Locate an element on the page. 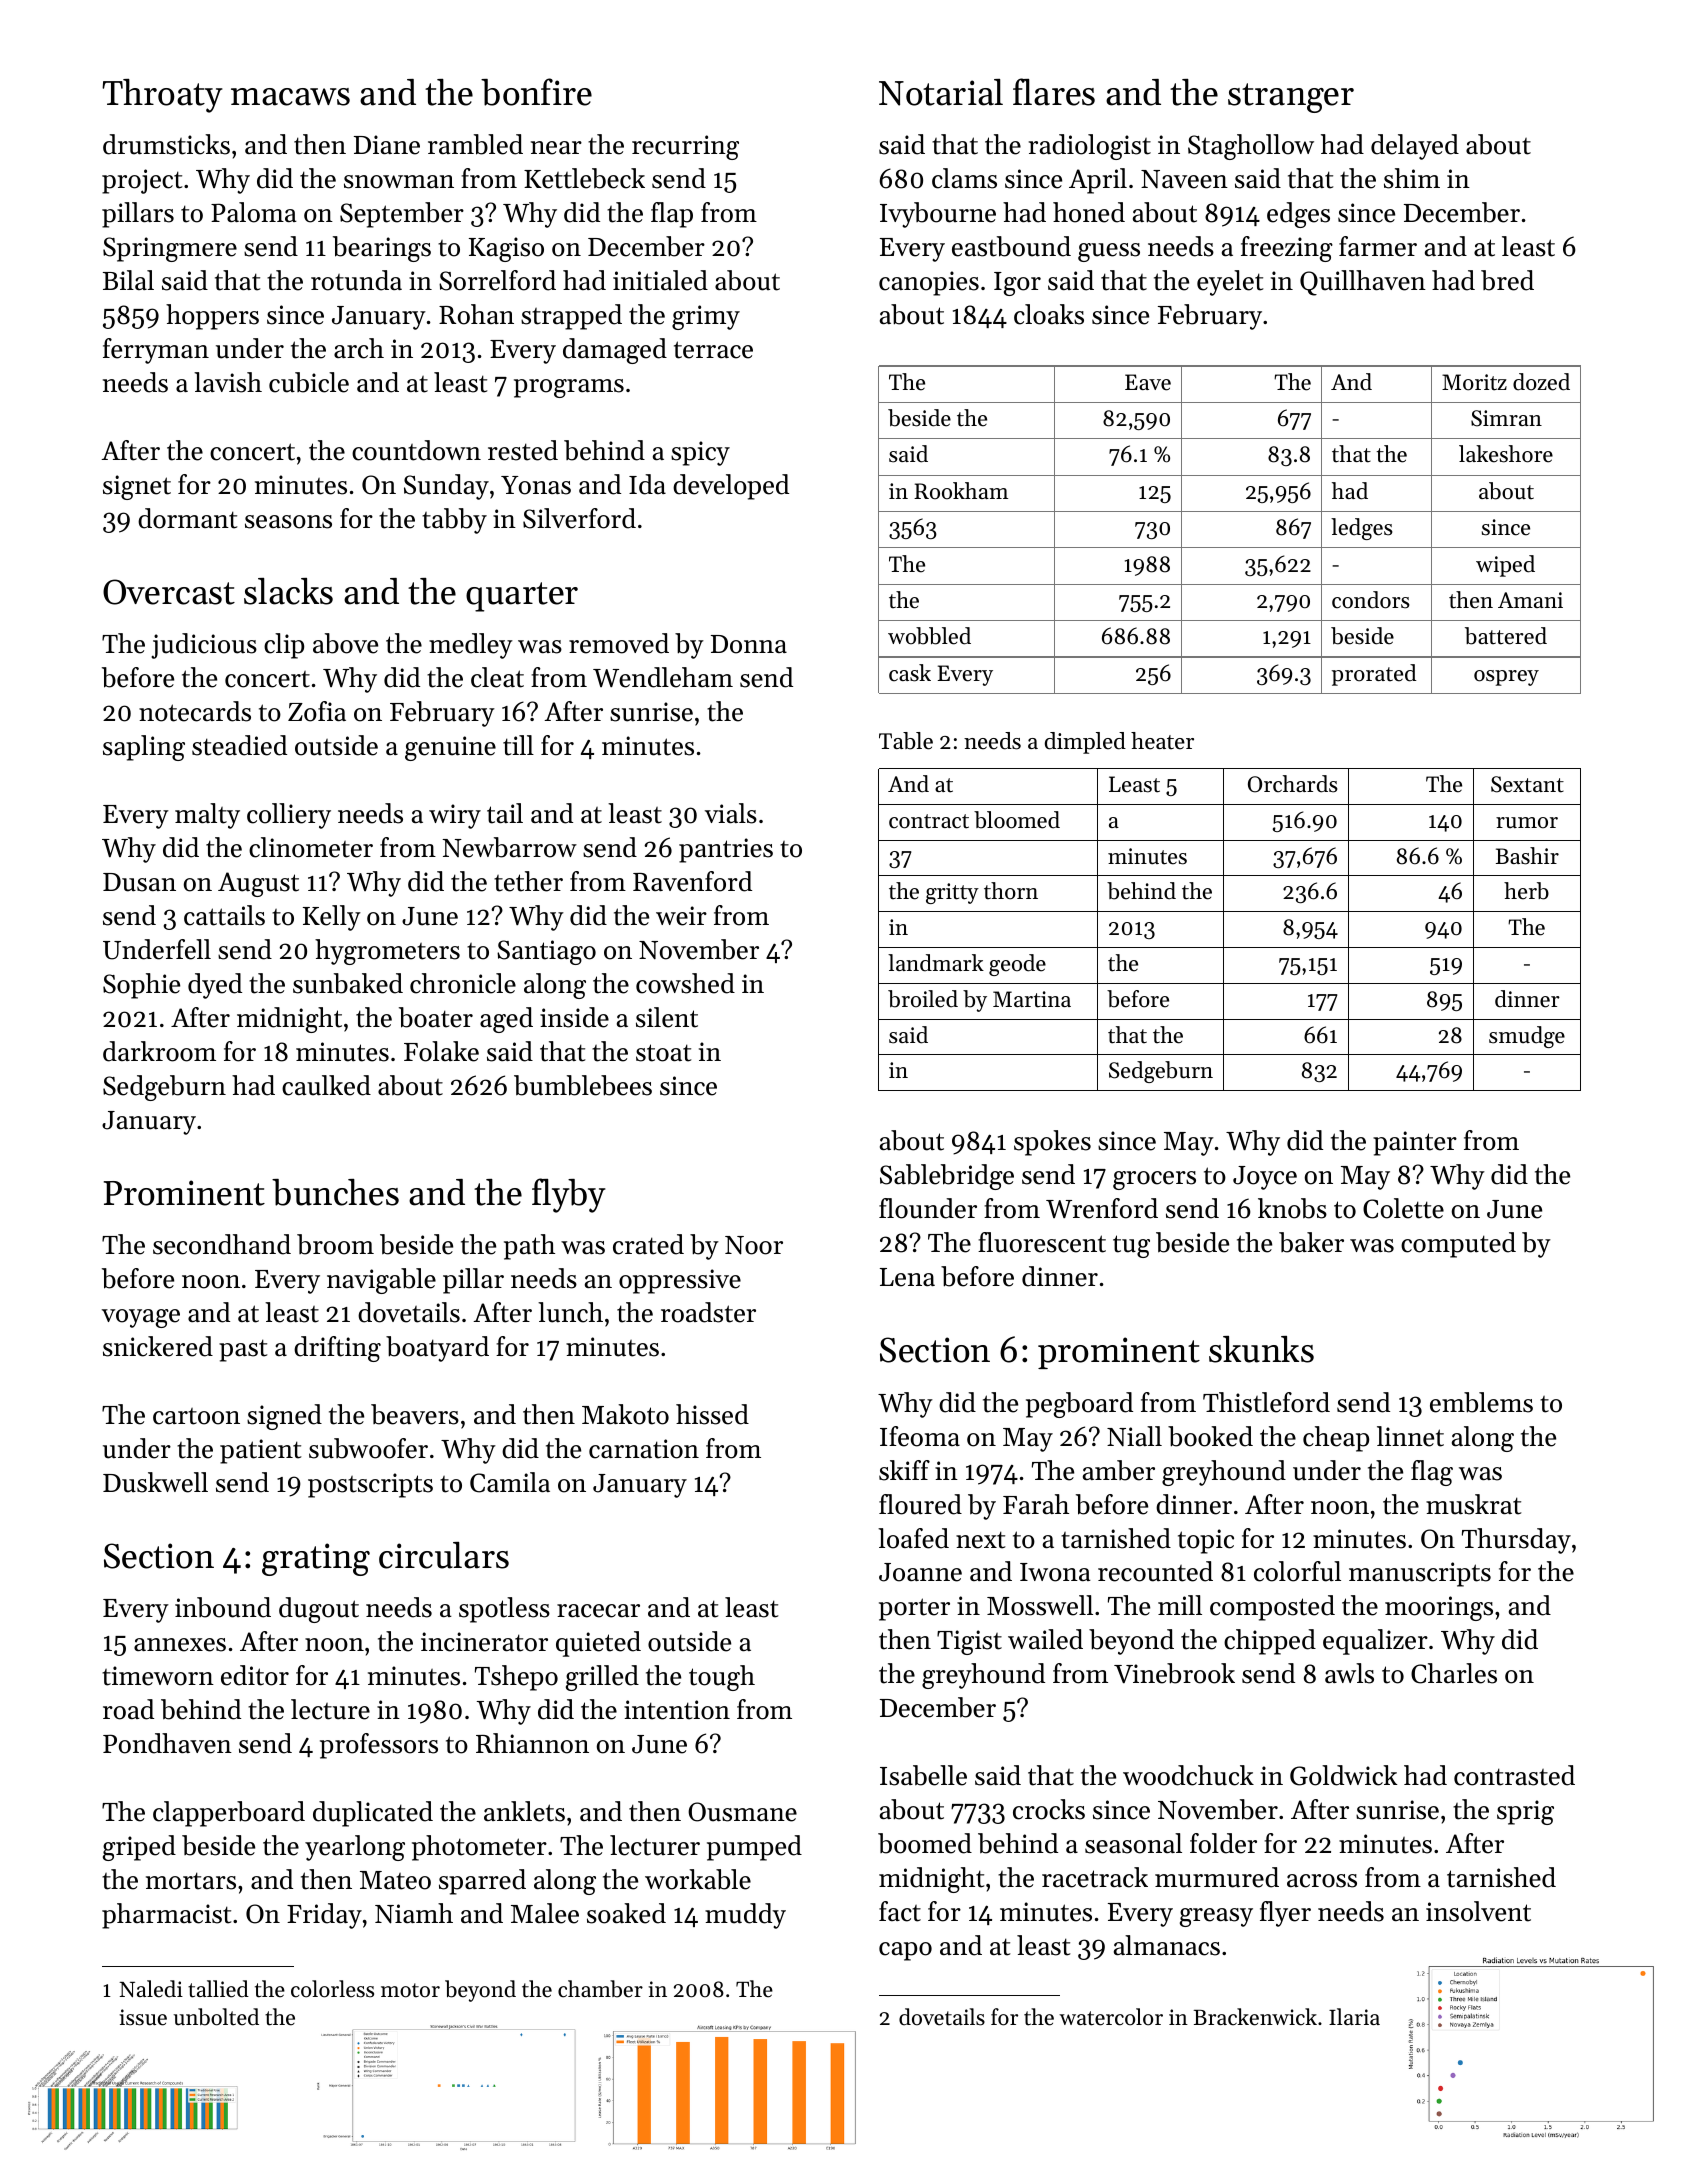 Image resolution: width=1683 pixels, height=2178 pixels. till is located at coordinates (518, 745).
